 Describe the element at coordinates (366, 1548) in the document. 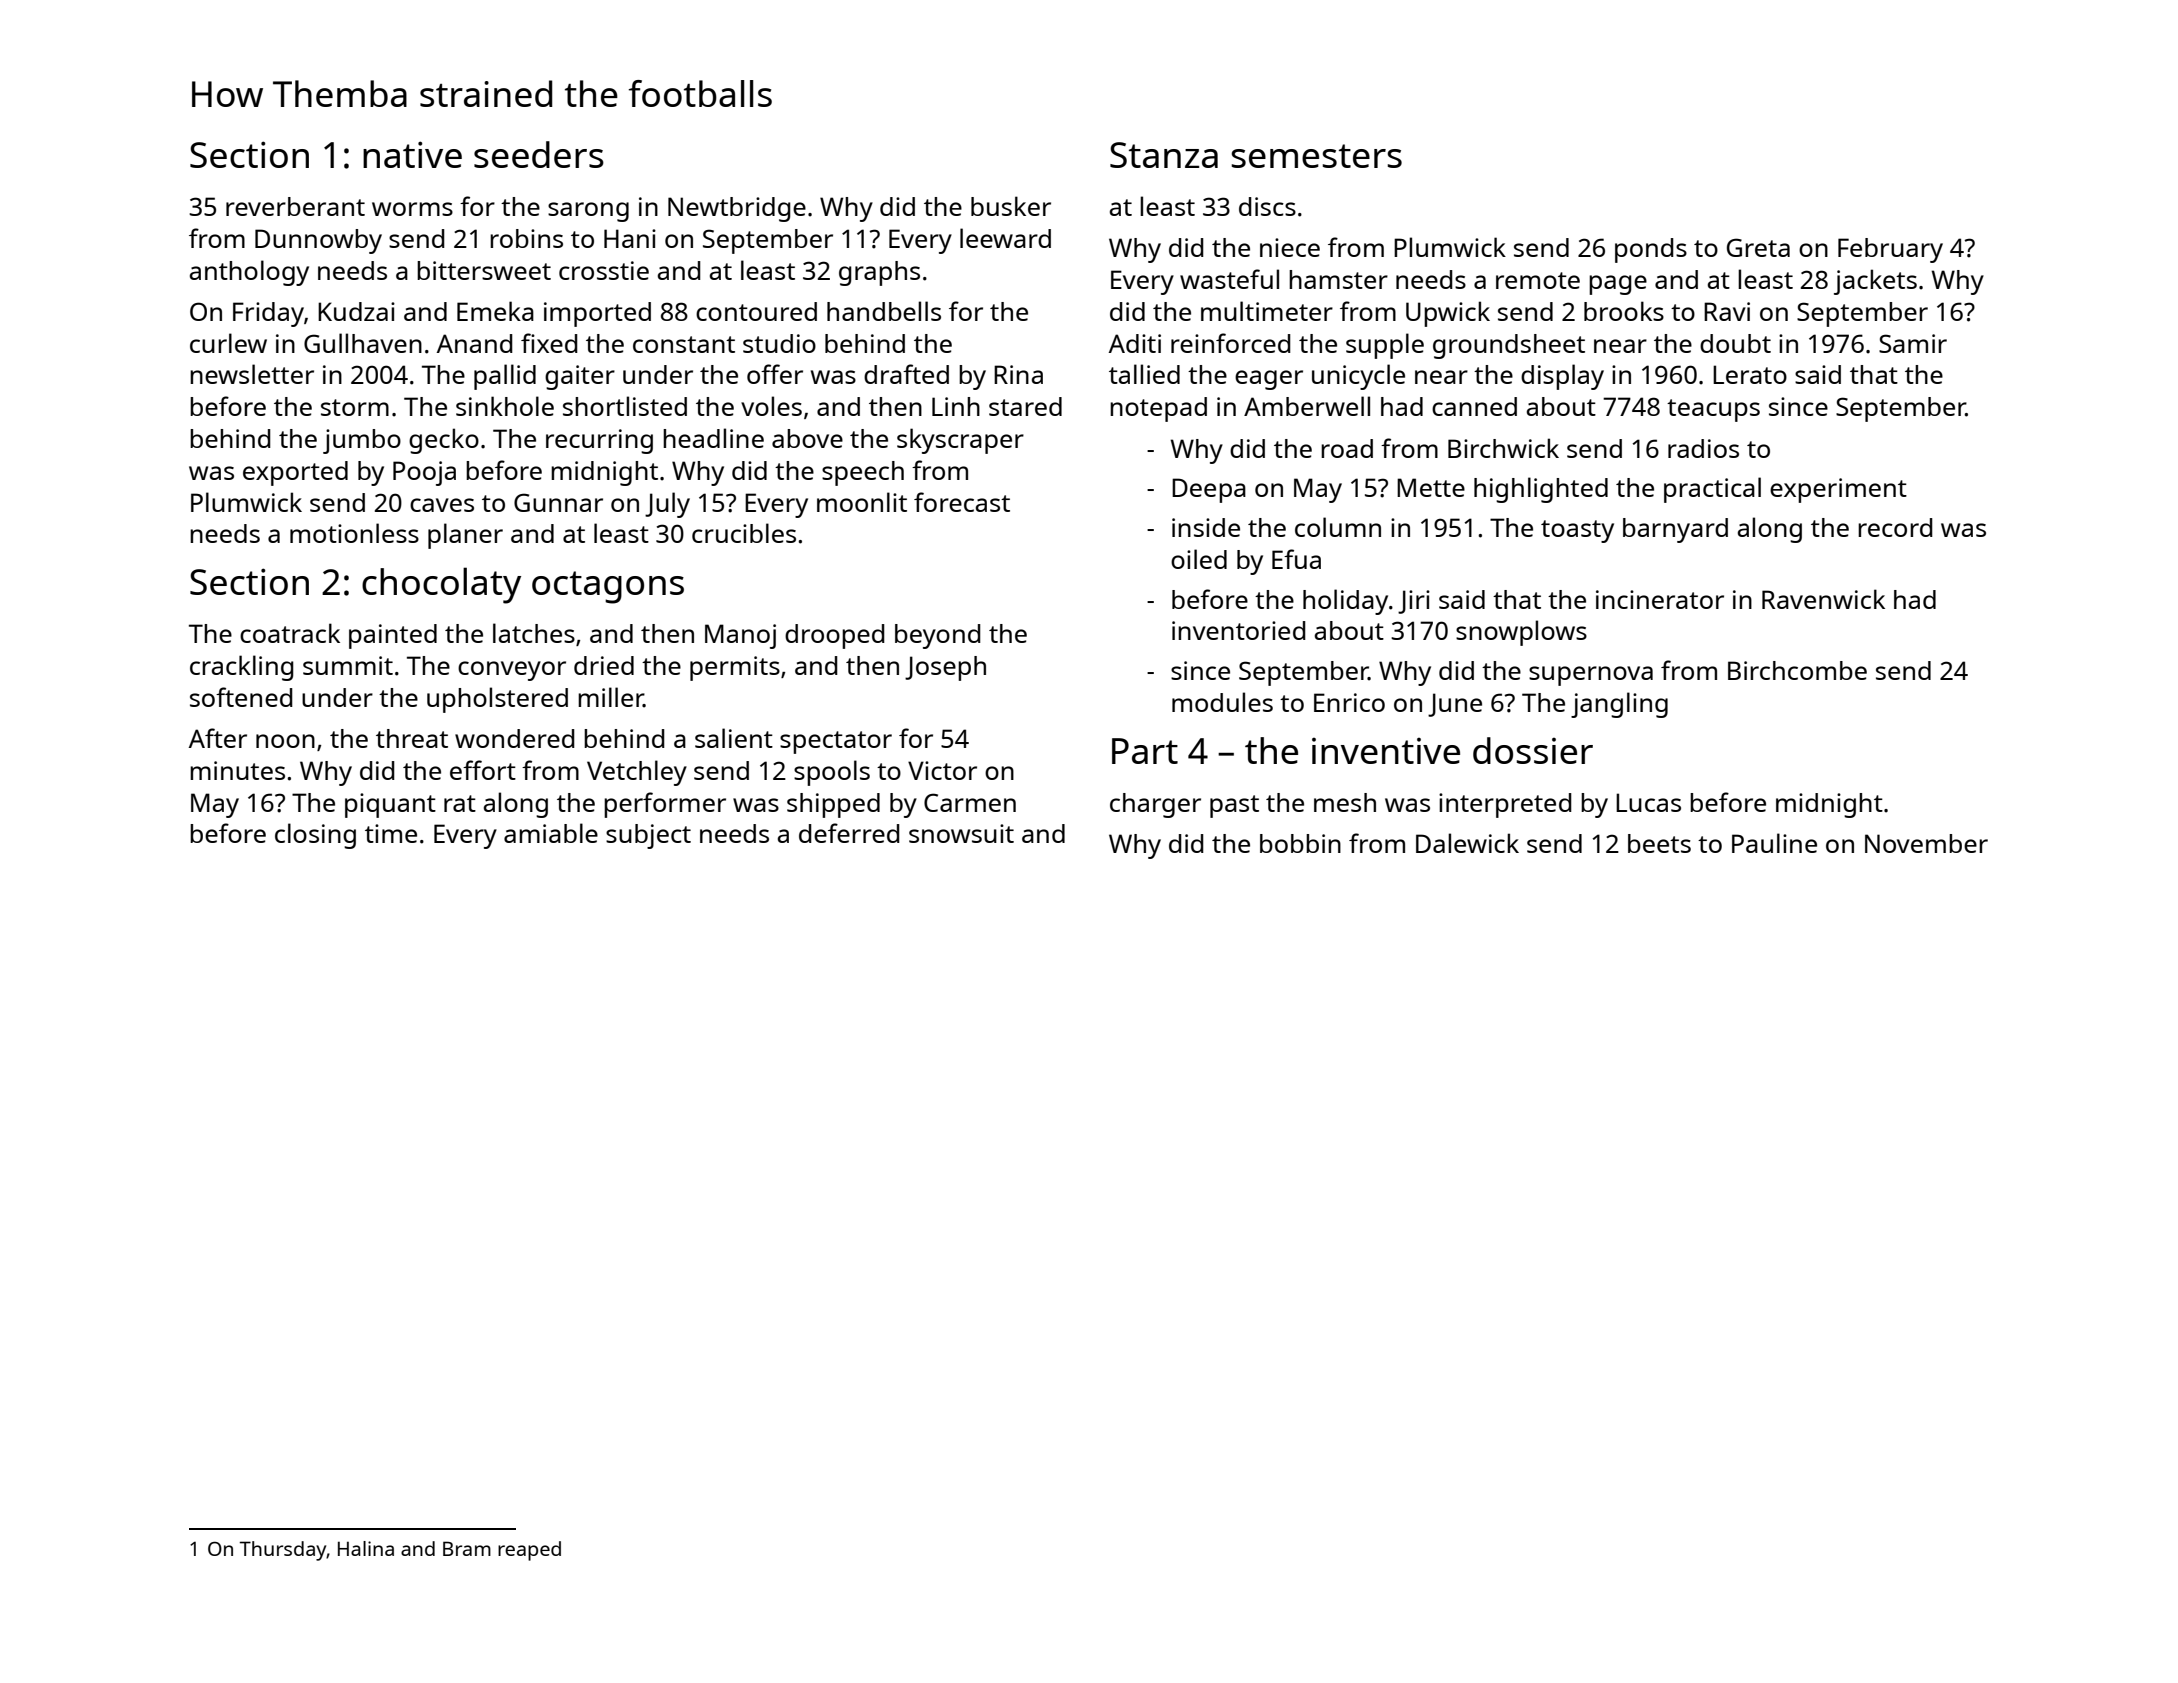

I see `Halina` at that location.
